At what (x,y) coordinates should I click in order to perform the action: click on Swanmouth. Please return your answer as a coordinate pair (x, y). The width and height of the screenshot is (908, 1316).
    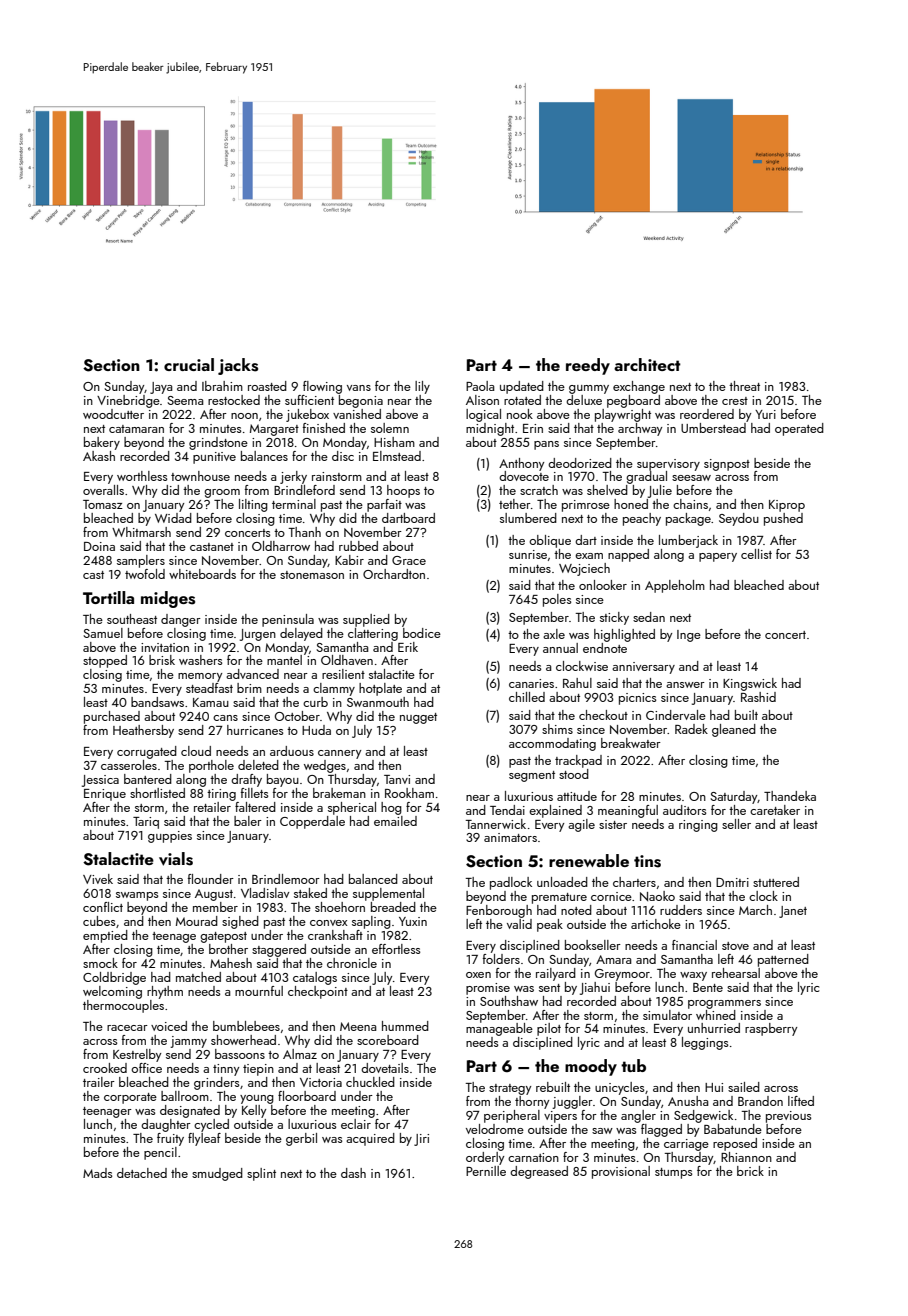
    Looking at the image, I should click on (378, 702).
